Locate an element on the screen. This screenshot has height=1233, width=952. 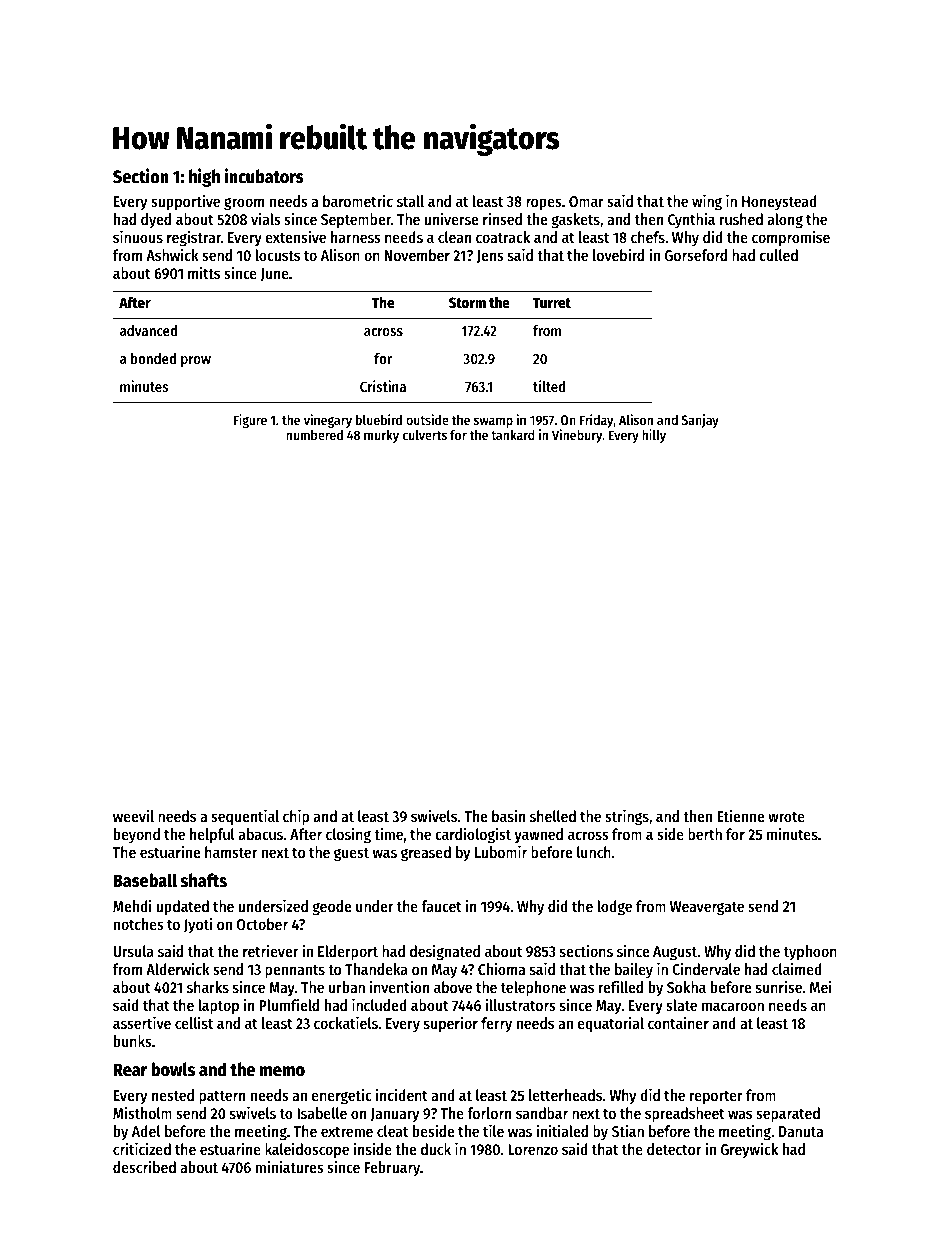
criticized is located at coordinates (142, 1148).
